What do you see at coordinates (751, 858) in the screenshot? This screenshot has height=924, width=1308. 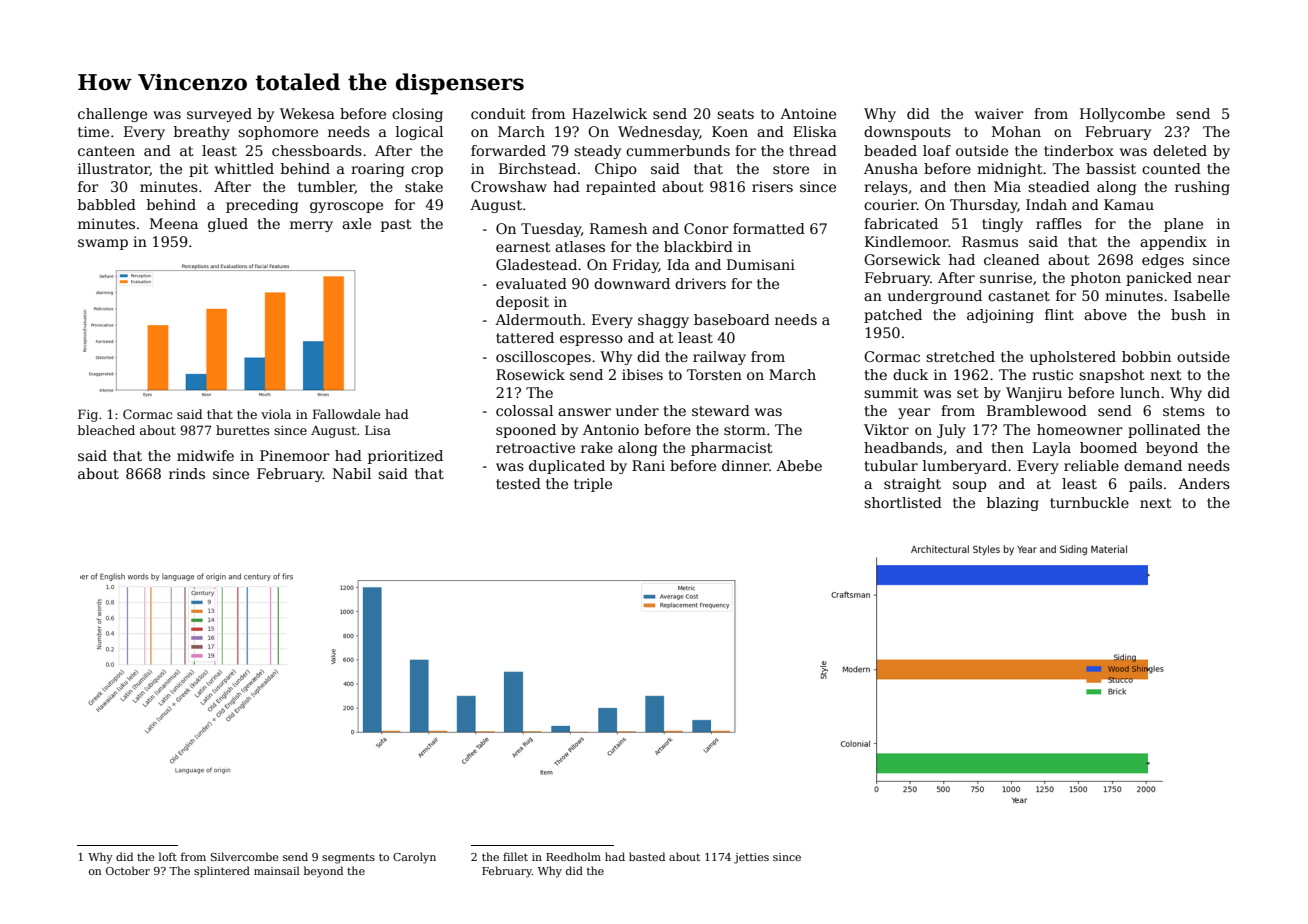 I see `jetties` at bounding box center [751, 858].
